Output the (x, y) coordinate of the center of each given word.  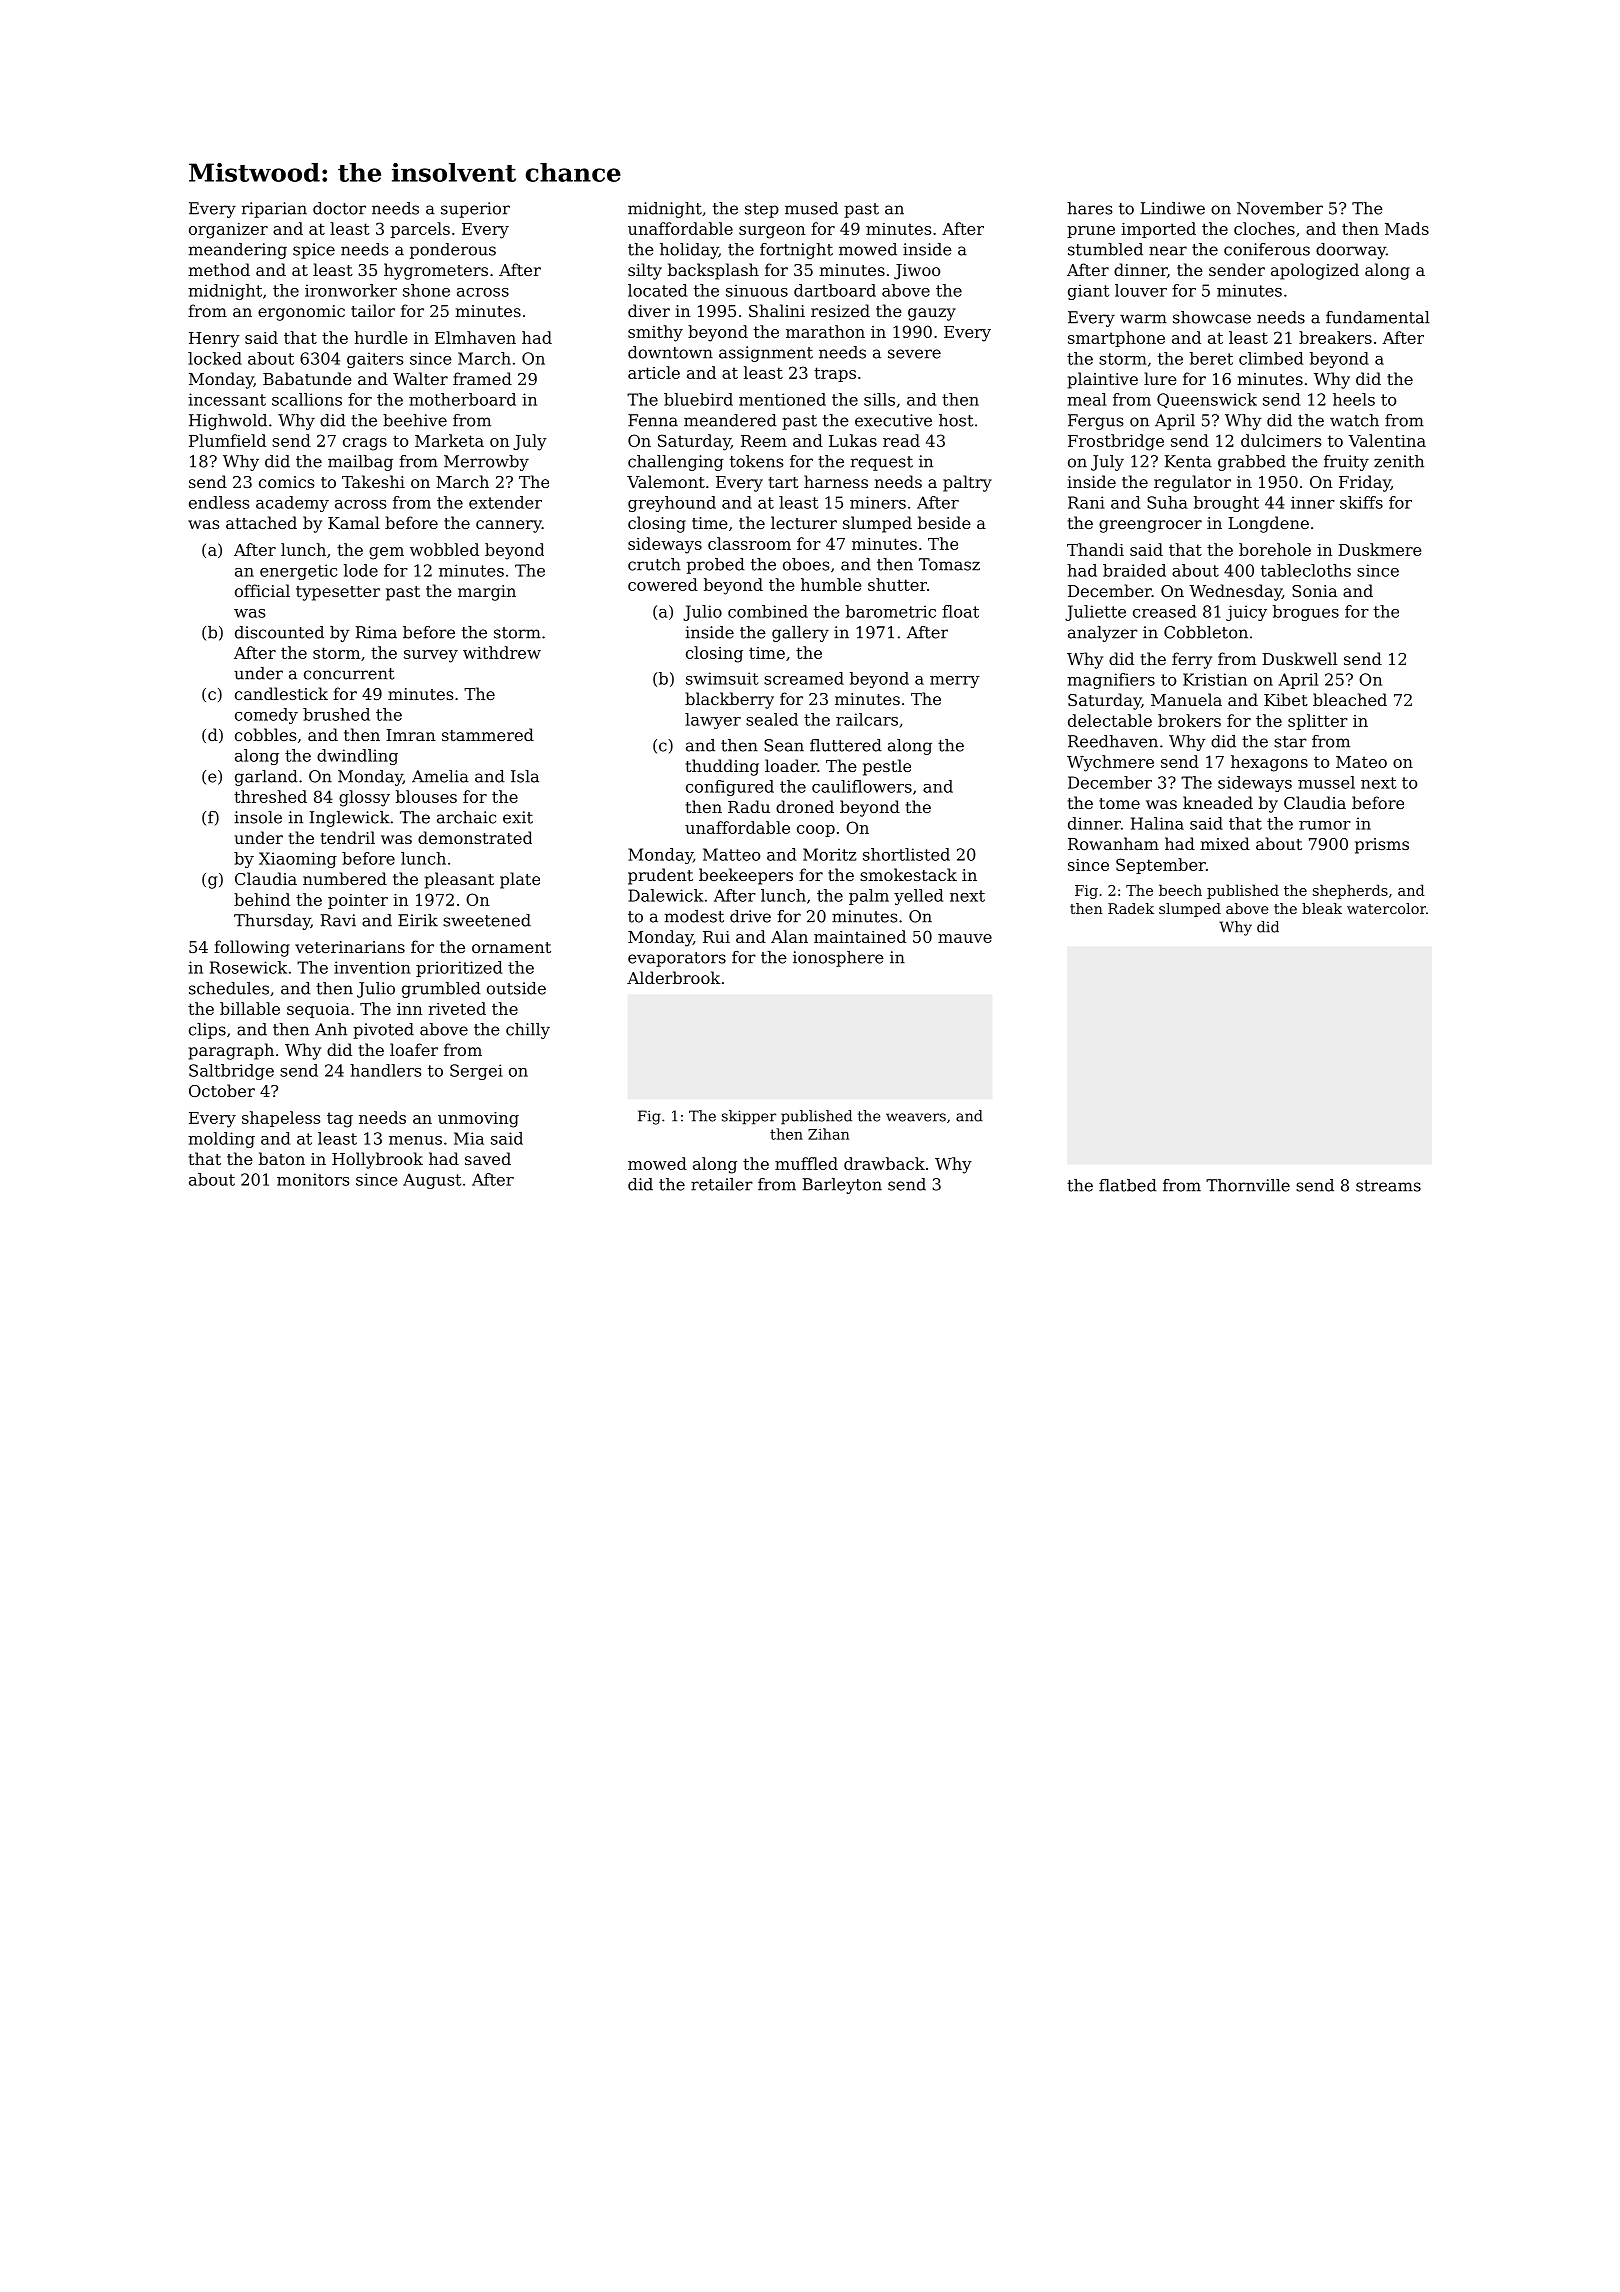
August (432, 1181)
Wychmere (1110, 763)
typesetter (338, 593)
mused (811, 208)
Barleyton (842, 1186)
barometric (891, 611)
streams (1388, 1186)
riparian (274, 210)
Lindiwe (1173, 208)
